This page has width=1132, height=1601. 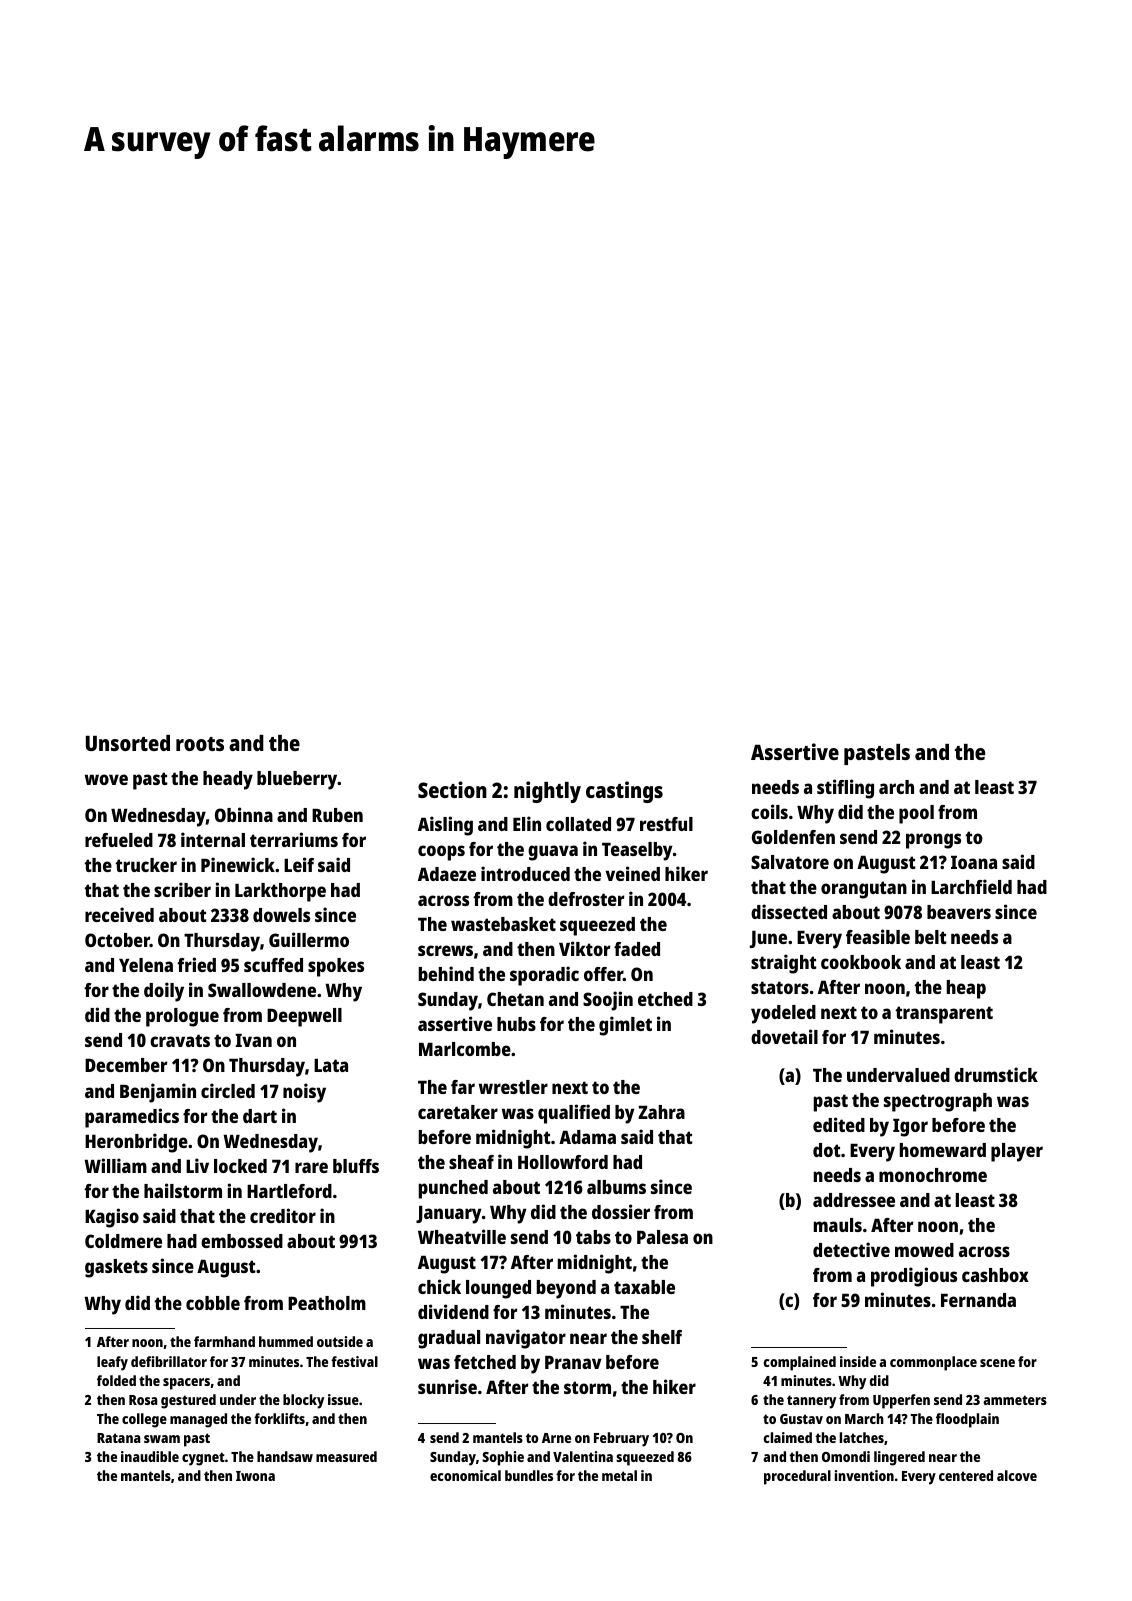 I want to click on pool, so click(x=916, y=814).
